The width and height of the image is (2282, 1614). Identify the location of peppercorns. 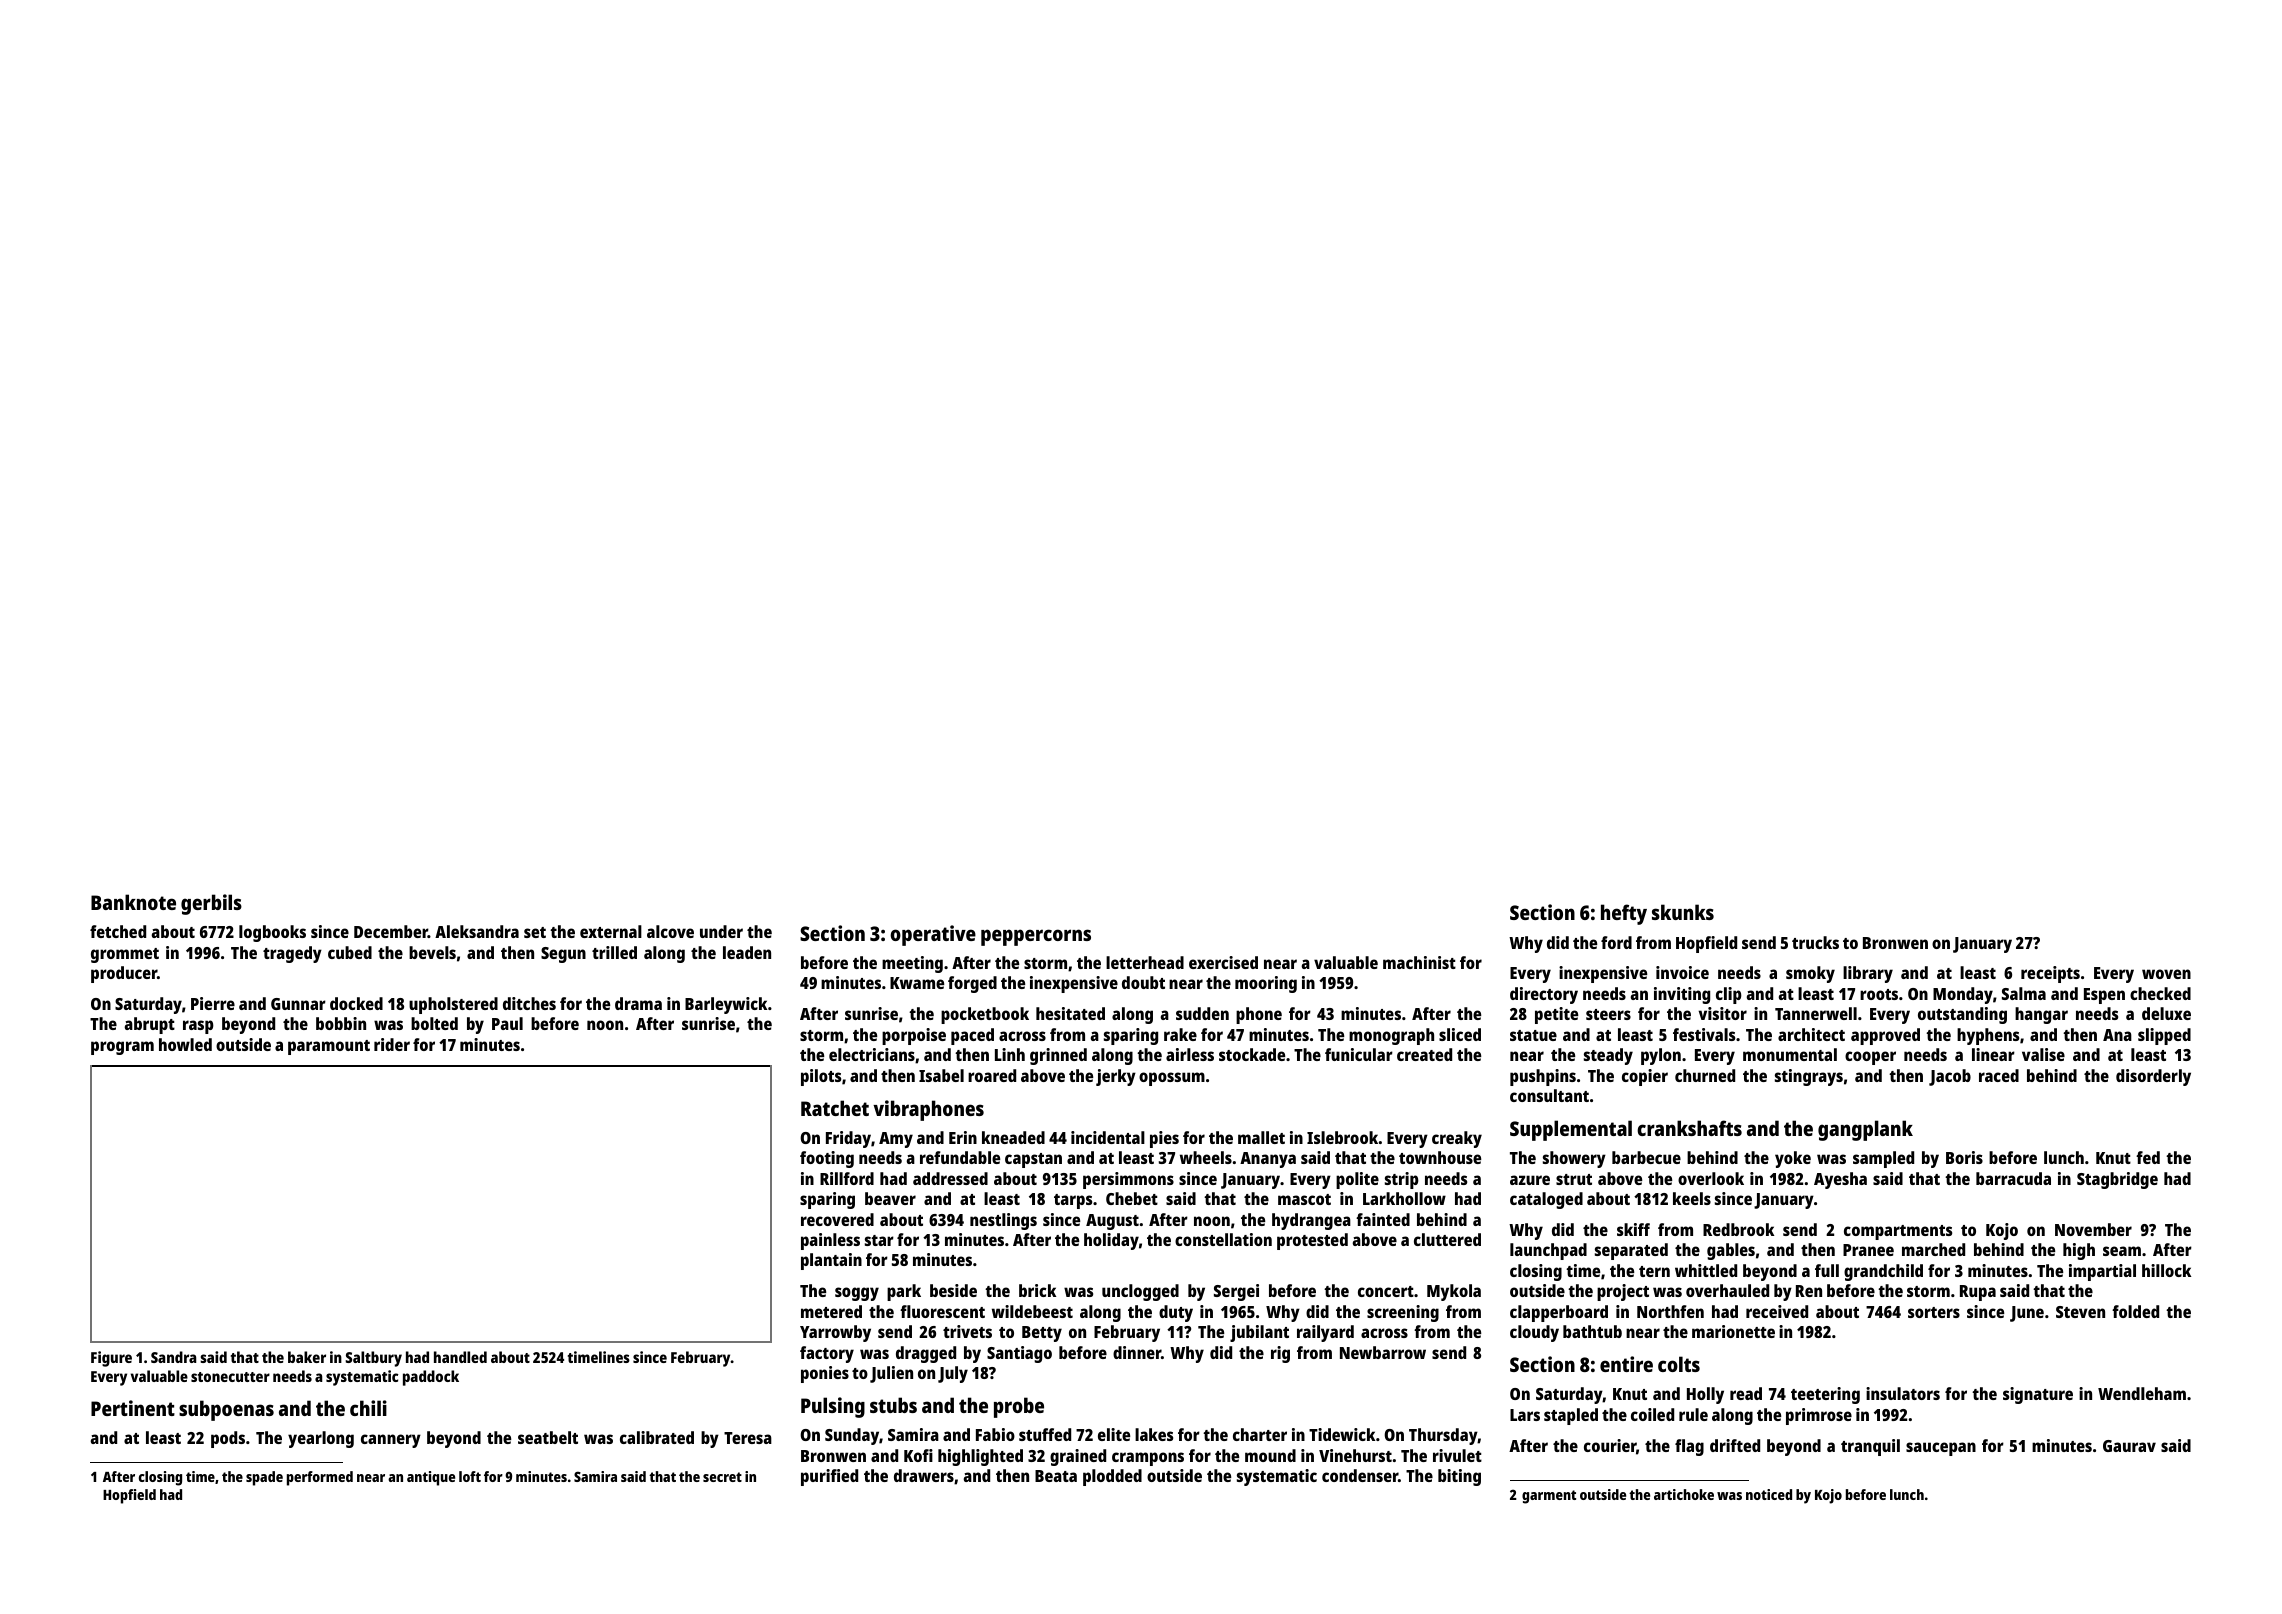
(1036, 937).
